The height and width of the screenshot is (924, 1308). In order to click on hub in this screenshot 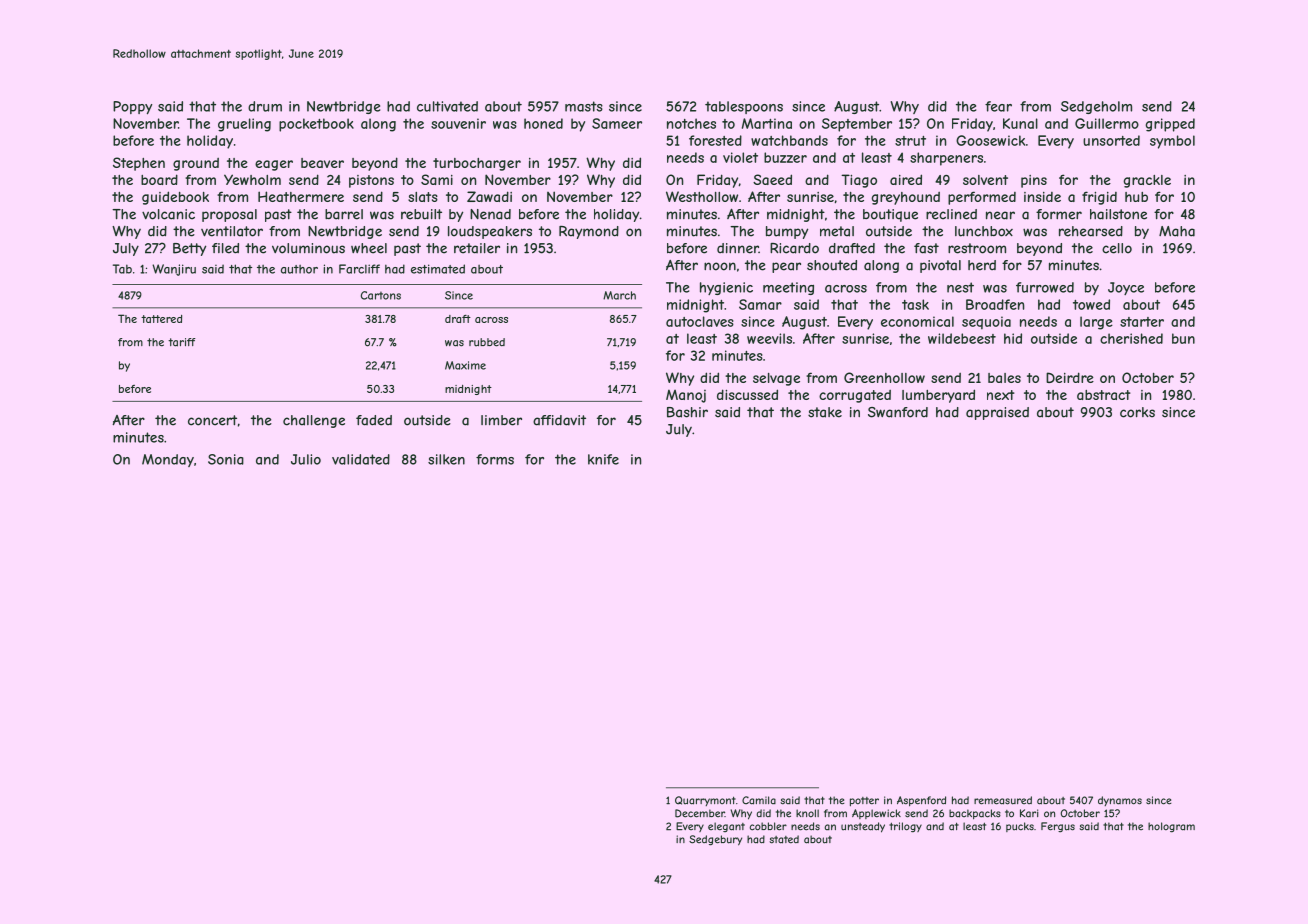, I will do `click(1136, 197)`.
